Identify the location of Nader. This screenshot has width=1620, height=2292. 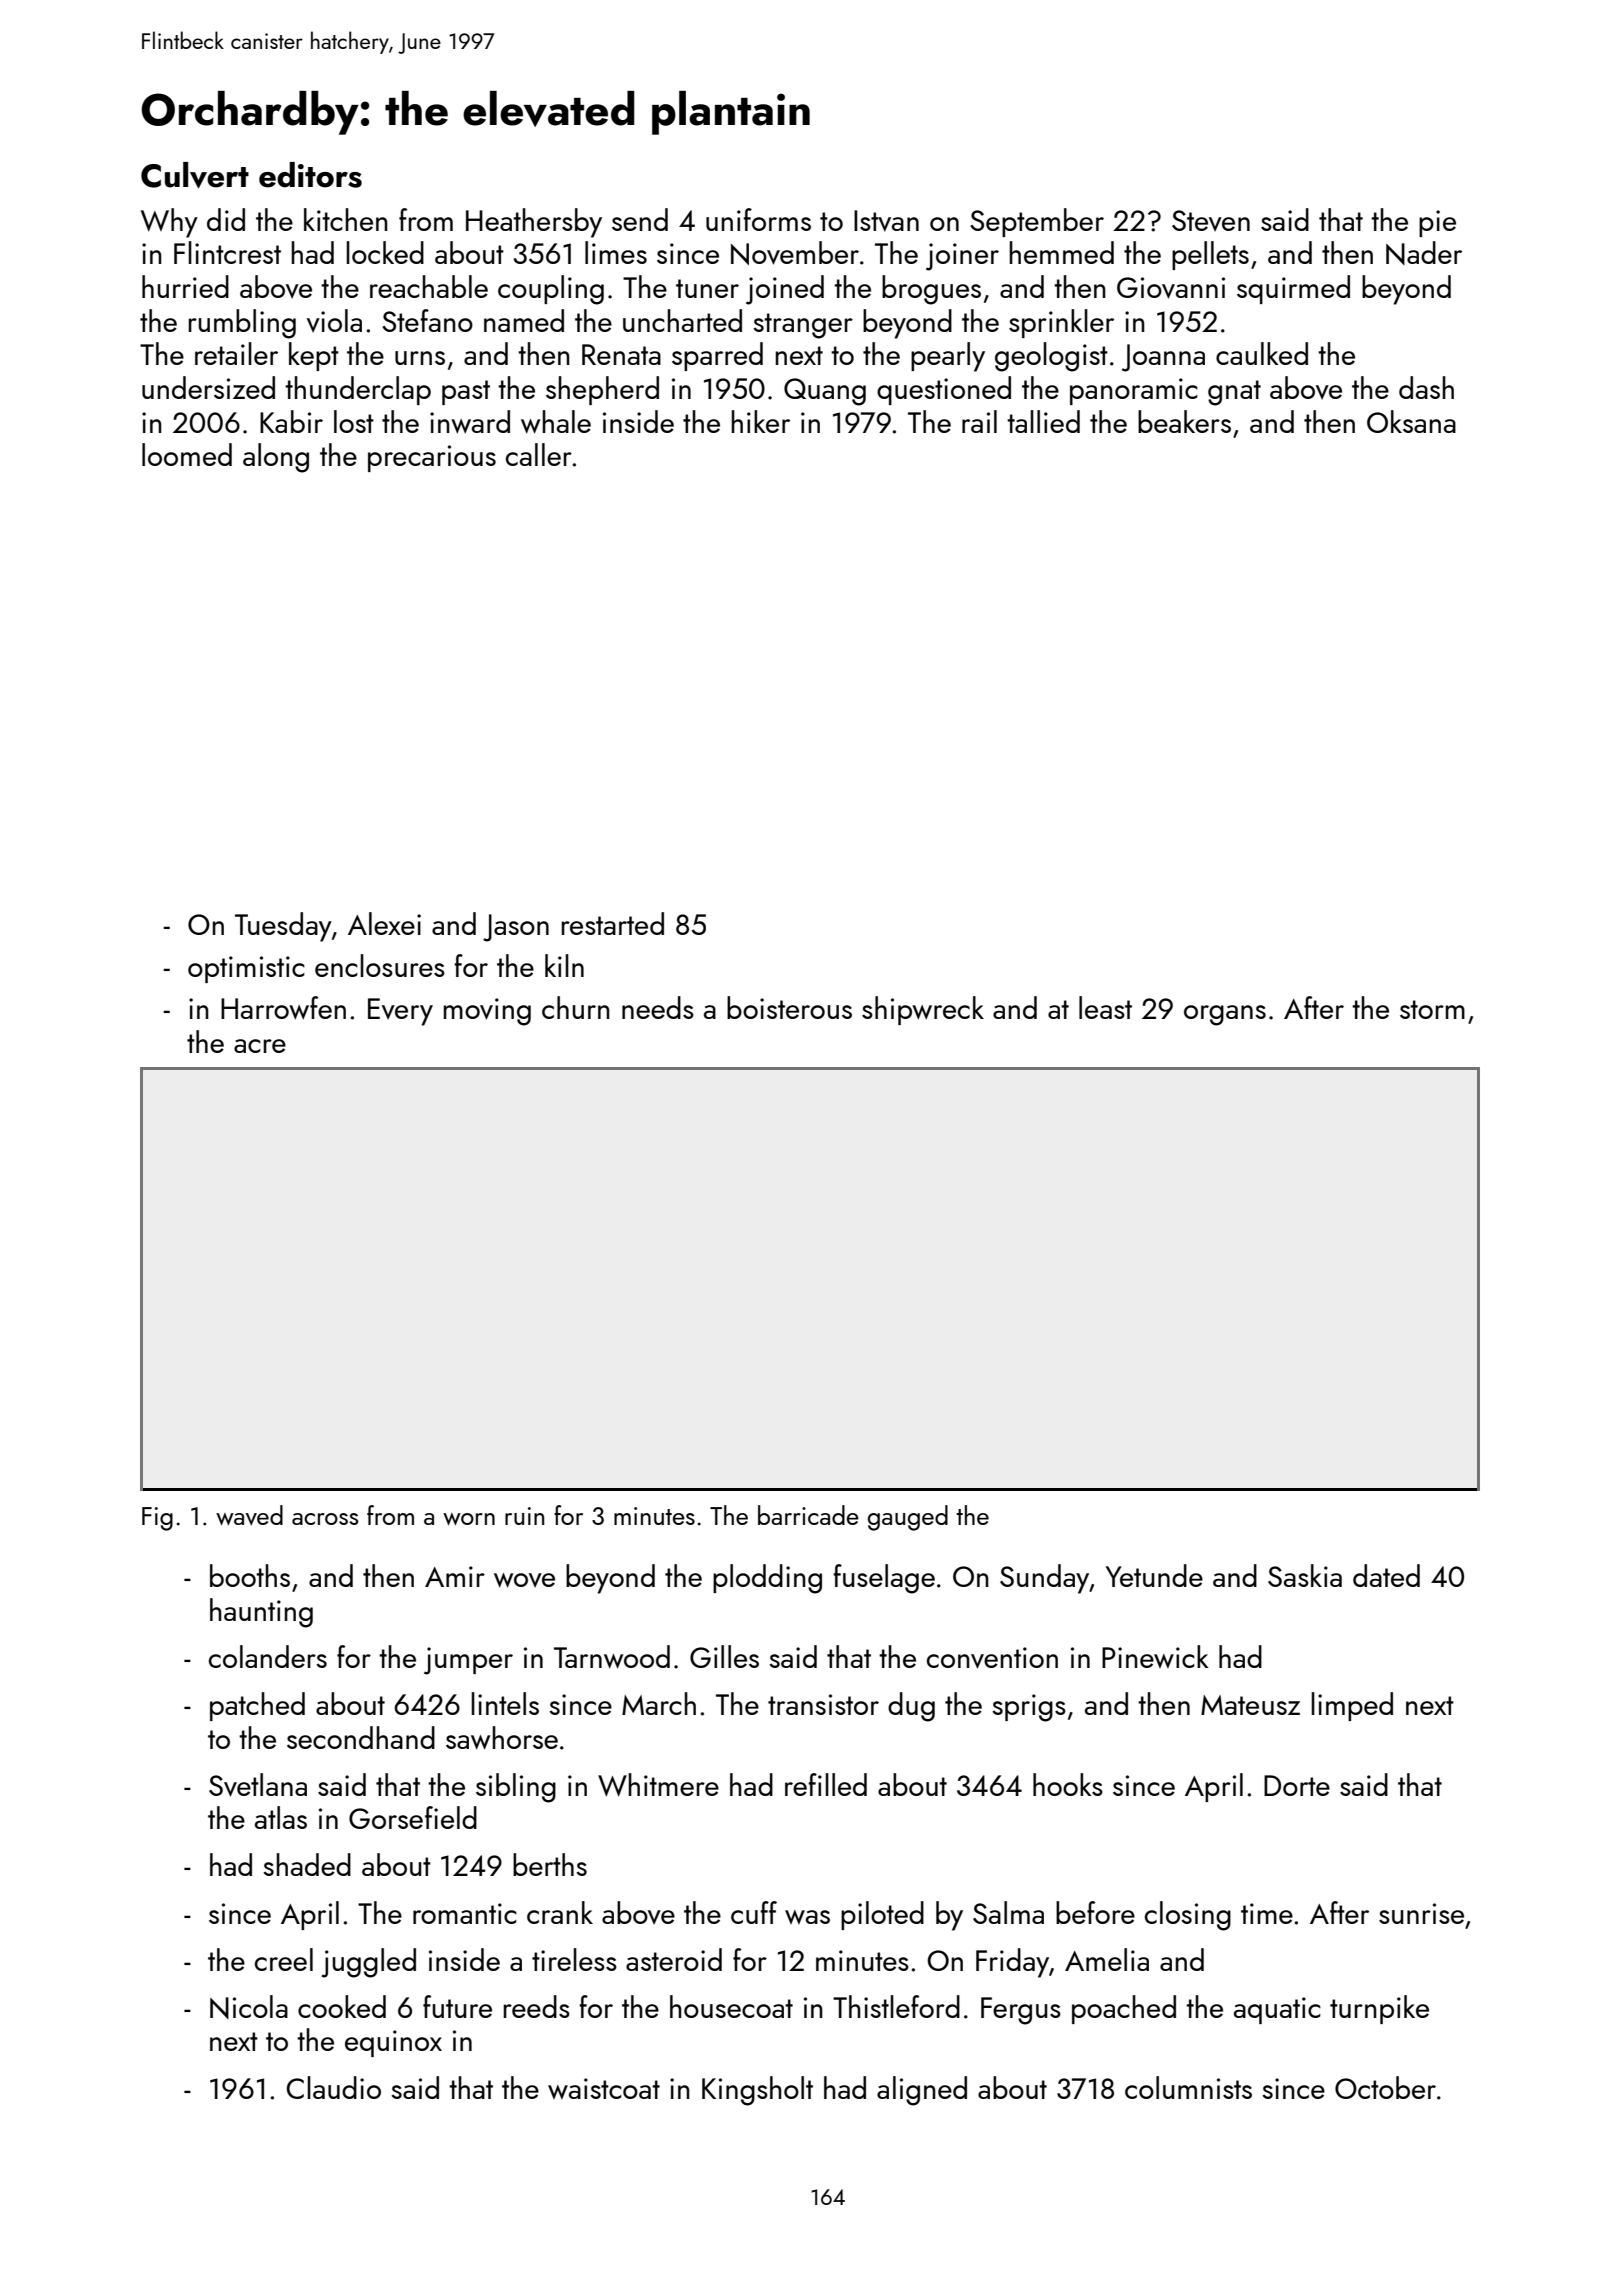
(1424, 253).
